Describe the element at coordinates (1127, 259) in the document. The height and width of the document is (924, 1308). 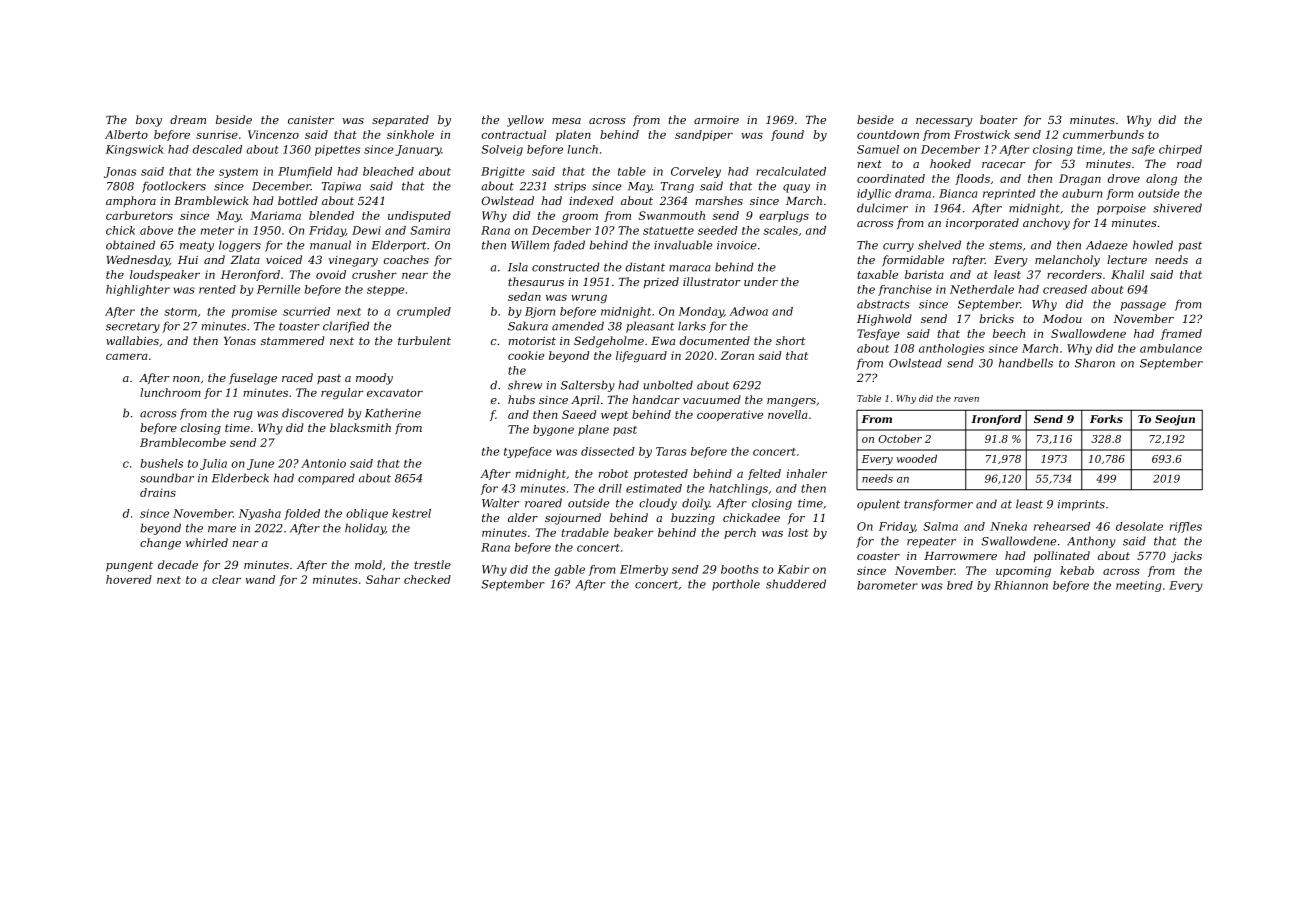
I see `lecture` at that location.
